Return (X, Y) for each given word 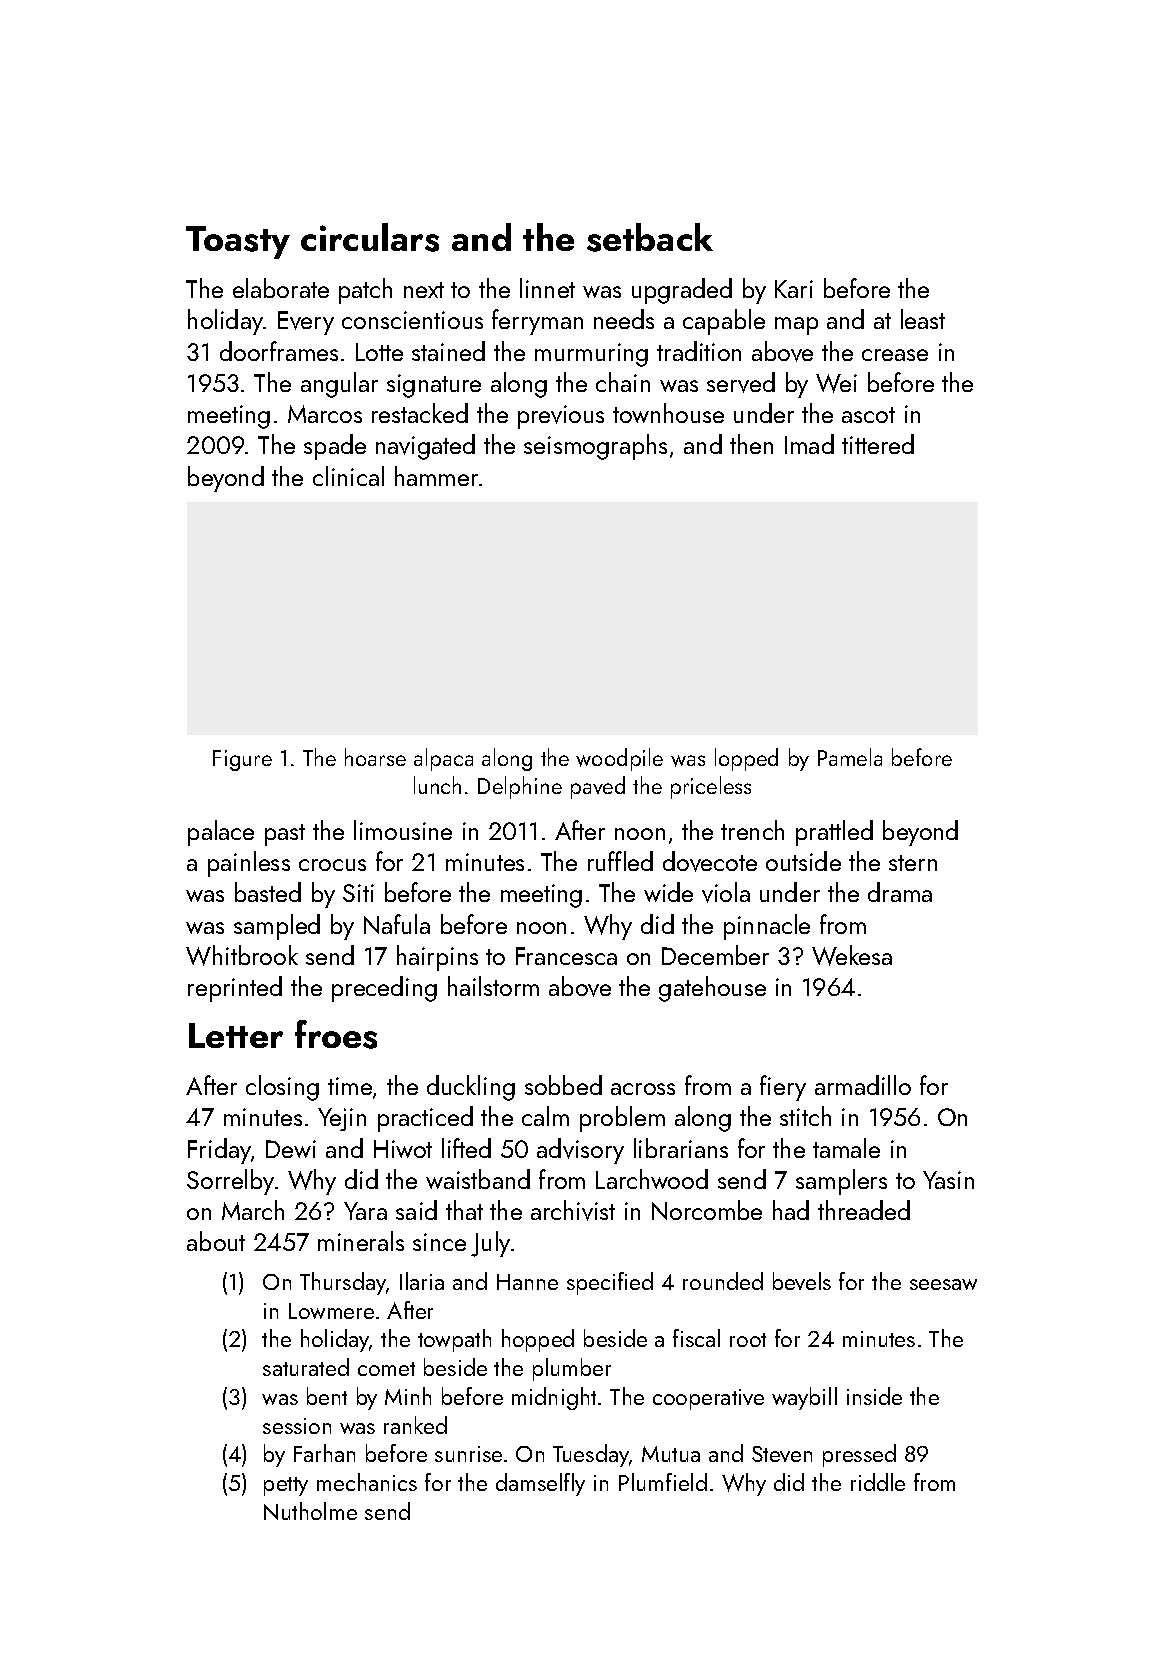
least (923, 319)
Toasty (238, 242)
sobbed (563, 1085)
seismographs (595, 447)
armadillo (863, 1085)
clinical (348, 476)
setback (650, 237)
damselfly (540, 1484)
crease (895, 355)
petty (286, 1486)
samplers (841, 1182)
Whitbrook (242, 955)
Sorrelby (230, 1182)
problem (622, 1119)
